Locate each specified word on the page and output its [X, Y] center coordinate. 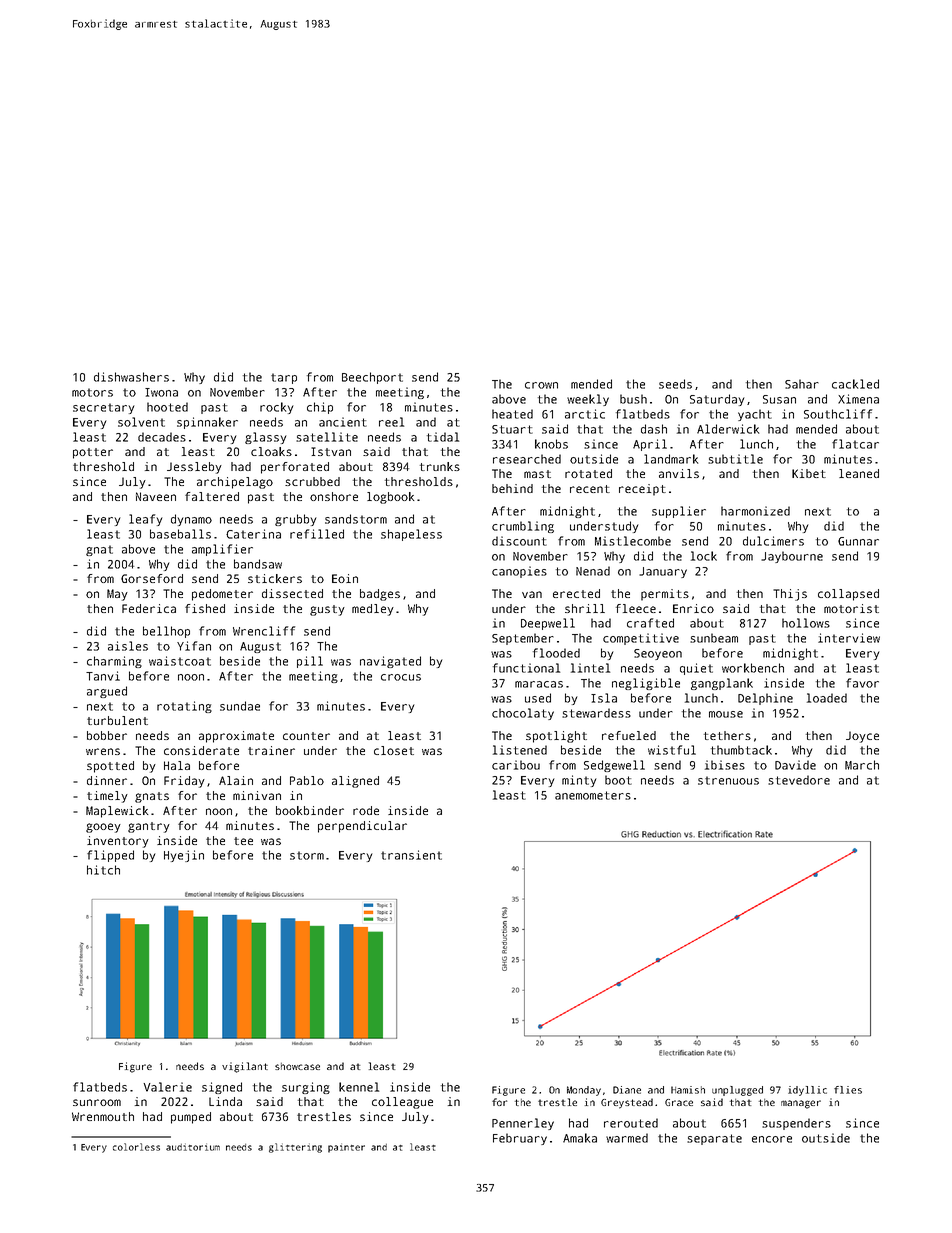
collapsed [848, 595]
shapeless [411, 535]
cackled [855, 384]
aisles [128, 646]
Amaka [580, 1138]
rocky [277, 408]
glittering [295, 1148]
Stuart [512, 429]
